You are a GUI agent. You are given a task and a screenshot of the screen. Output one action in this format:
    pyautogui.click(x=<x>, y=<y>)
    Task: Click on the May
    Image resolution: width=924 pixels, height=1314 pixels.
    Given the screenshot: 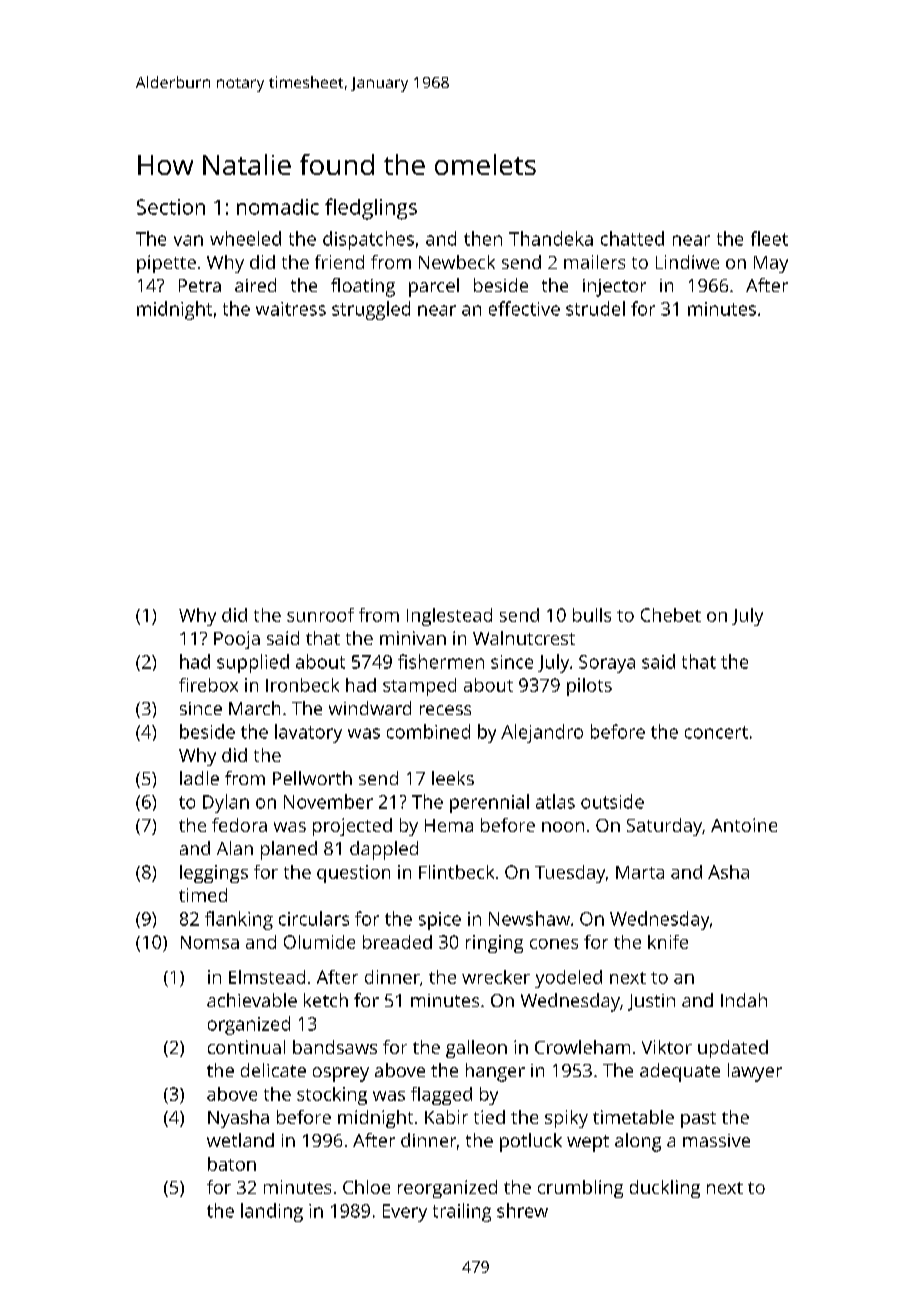 What is the action you would take?
    pyautogui.click(x=771, y=264)
